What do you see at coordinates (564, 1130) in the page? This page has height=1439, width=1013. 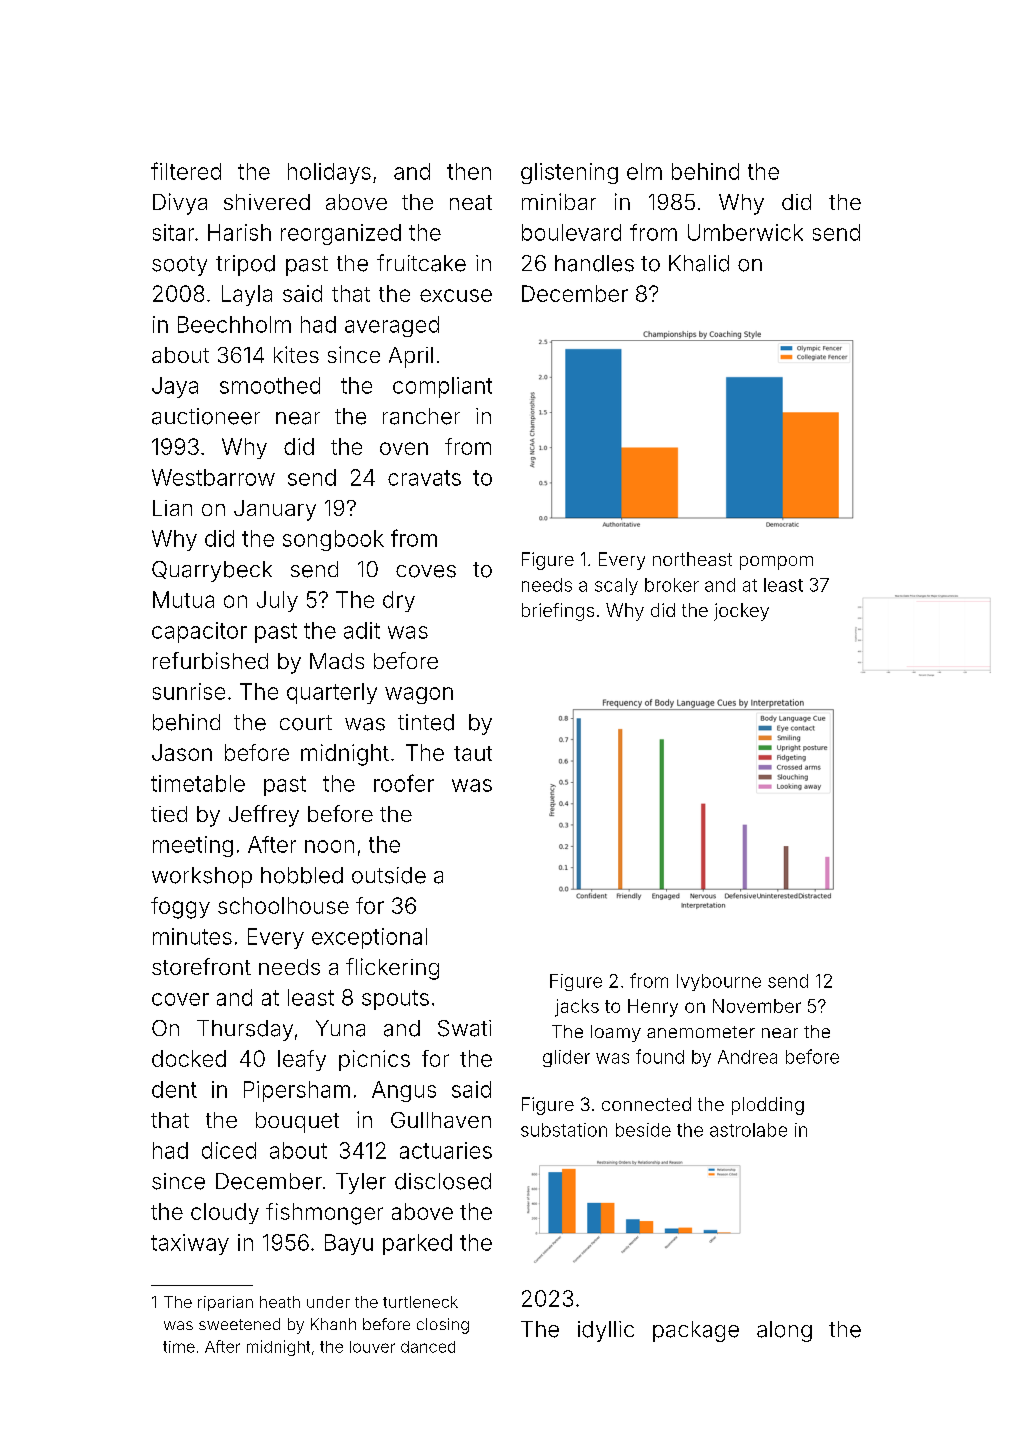 I see `substation` at bounding box center [564, 1130].
